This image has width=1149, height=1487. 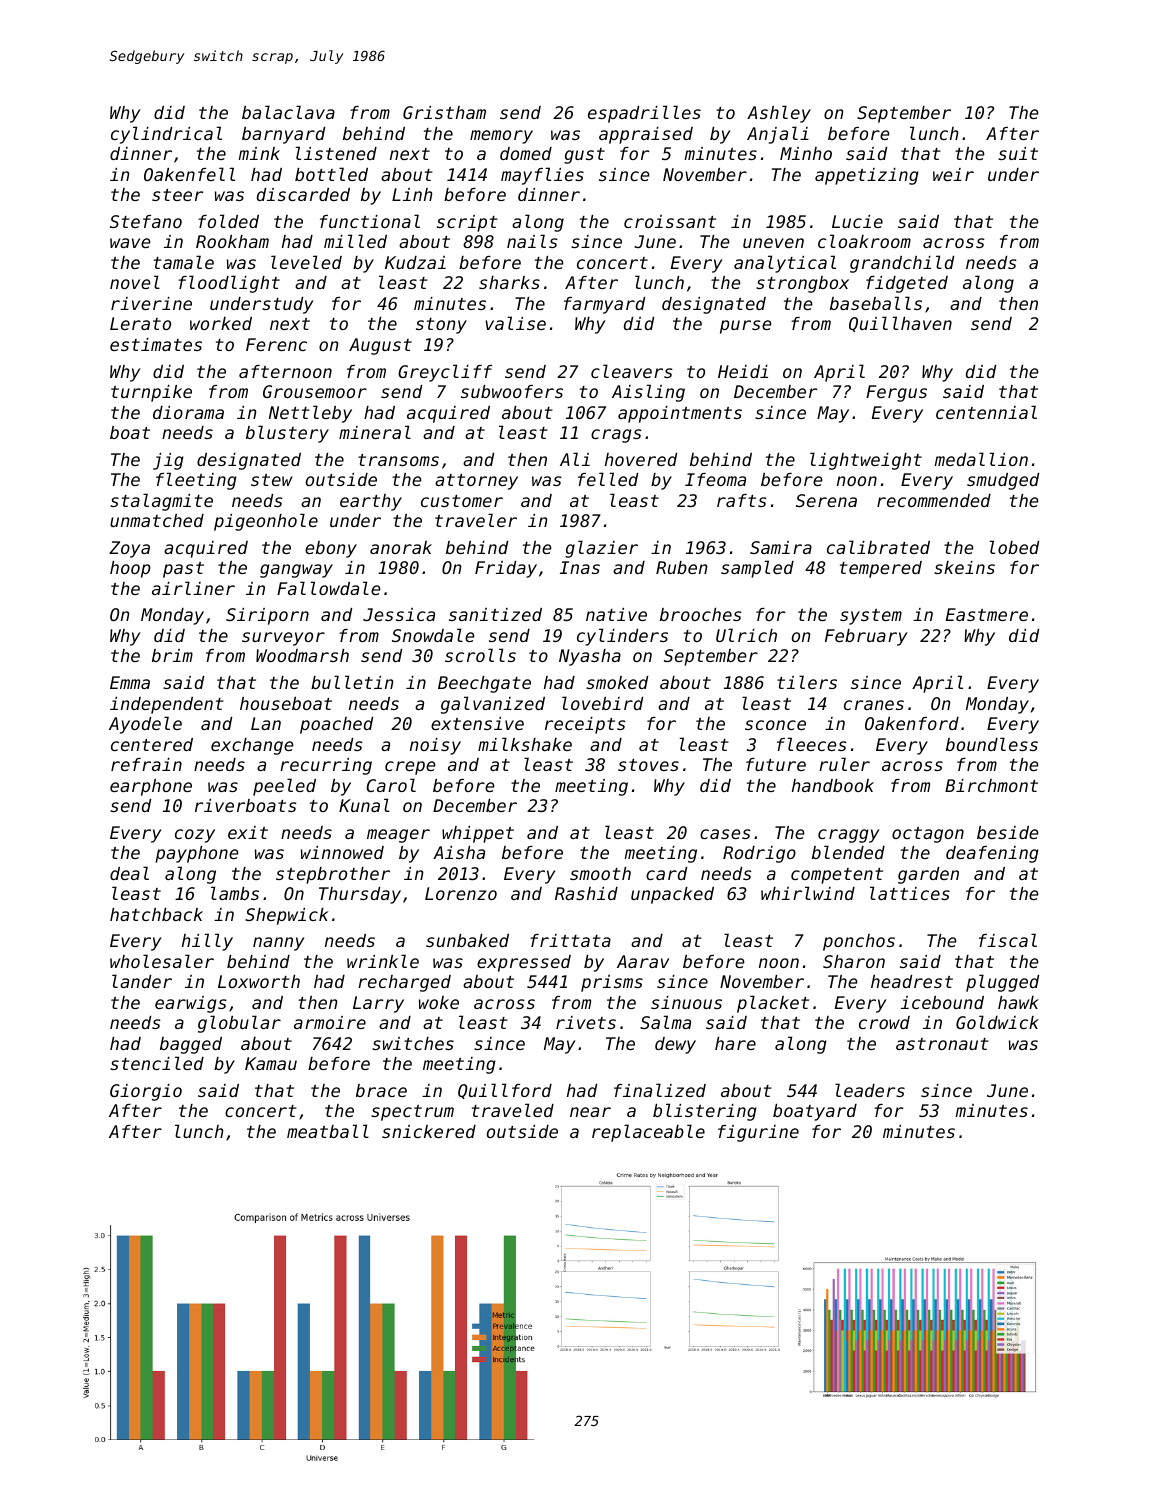 I want to click on centennial, so click(x=986, y=412).
